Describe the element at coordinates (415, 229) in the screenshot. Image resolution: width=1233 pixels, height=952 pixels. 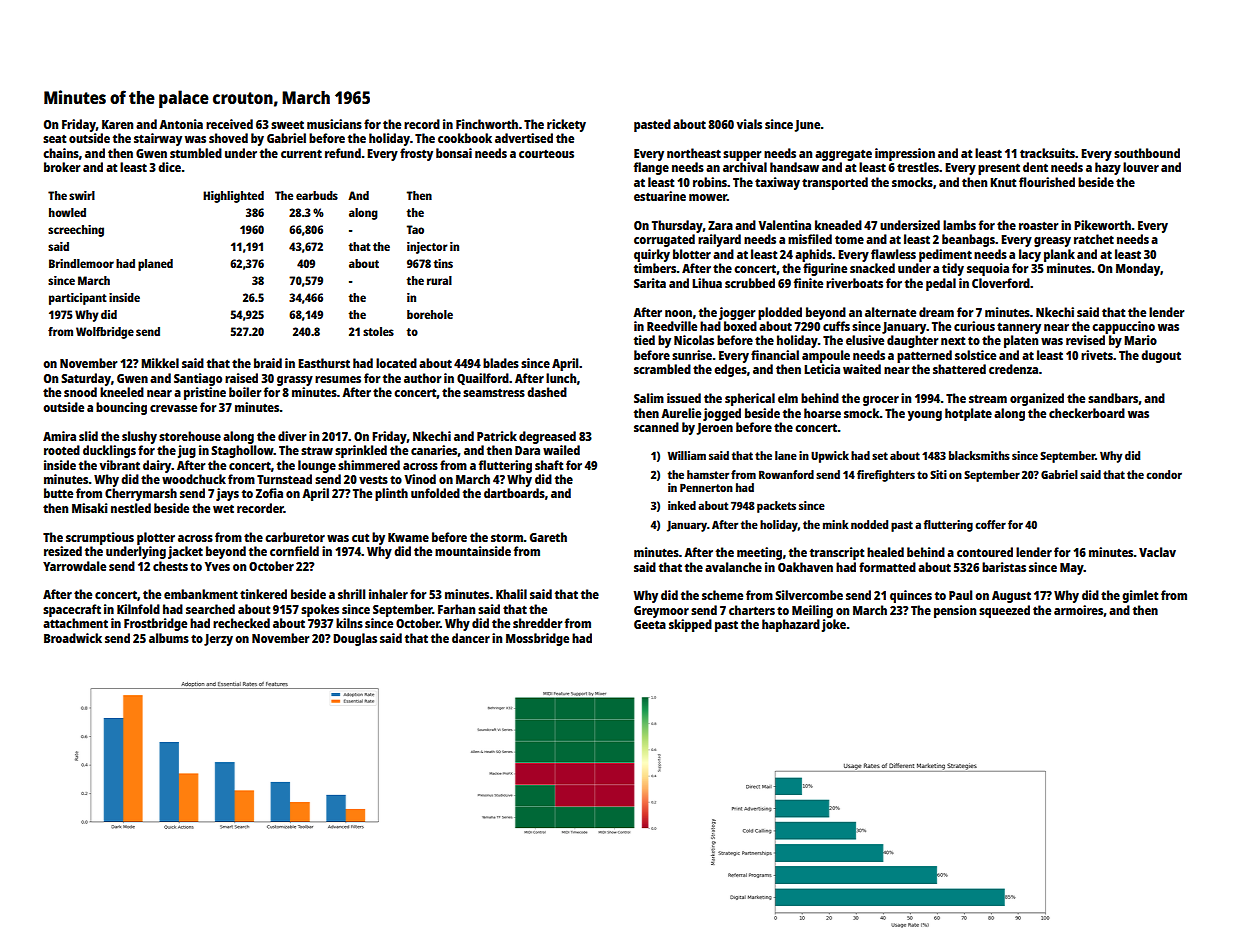
I see `Tao` at that location.
